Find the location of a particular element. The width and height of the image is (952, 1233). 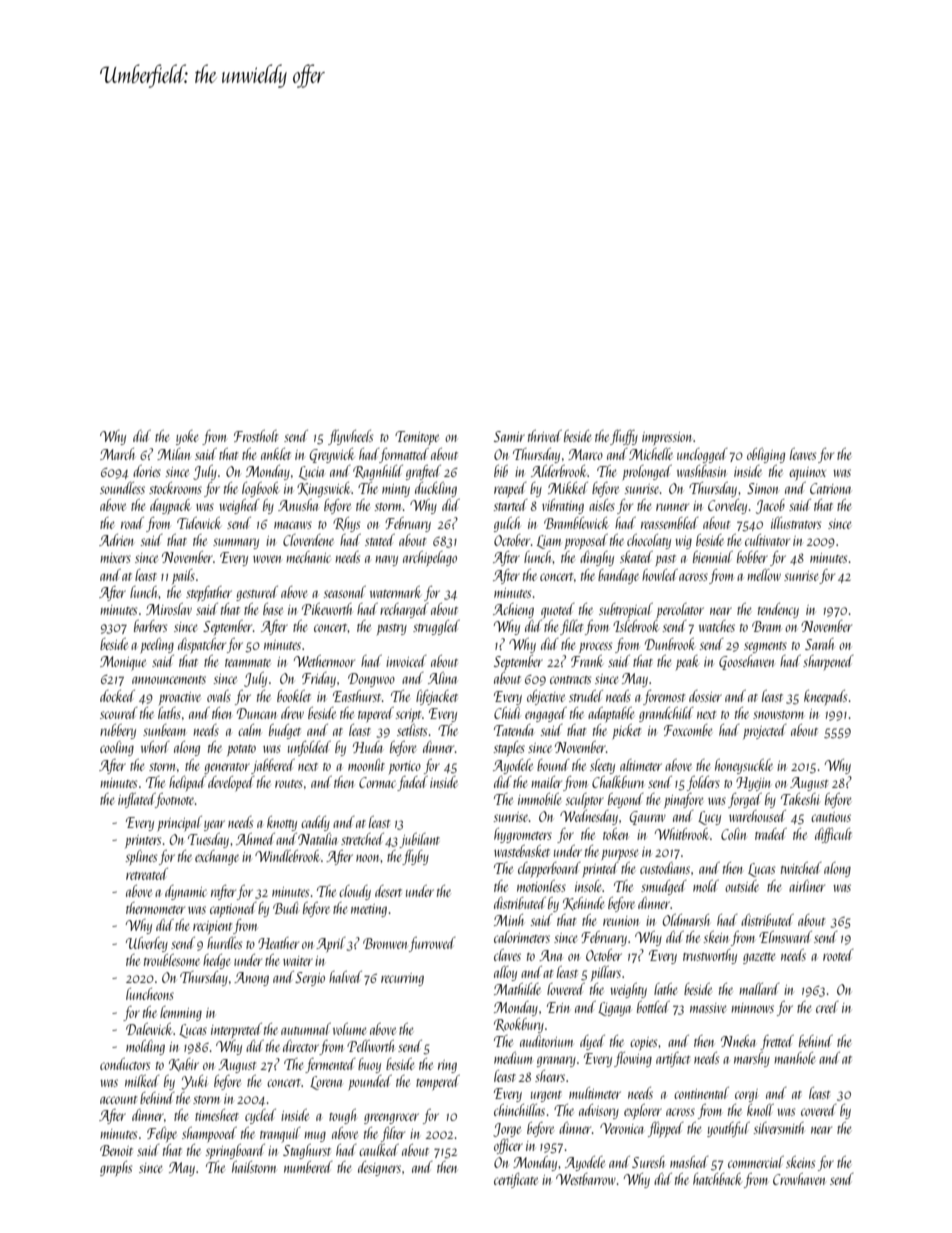

Ulverley is located at coordinates (147, 944).
